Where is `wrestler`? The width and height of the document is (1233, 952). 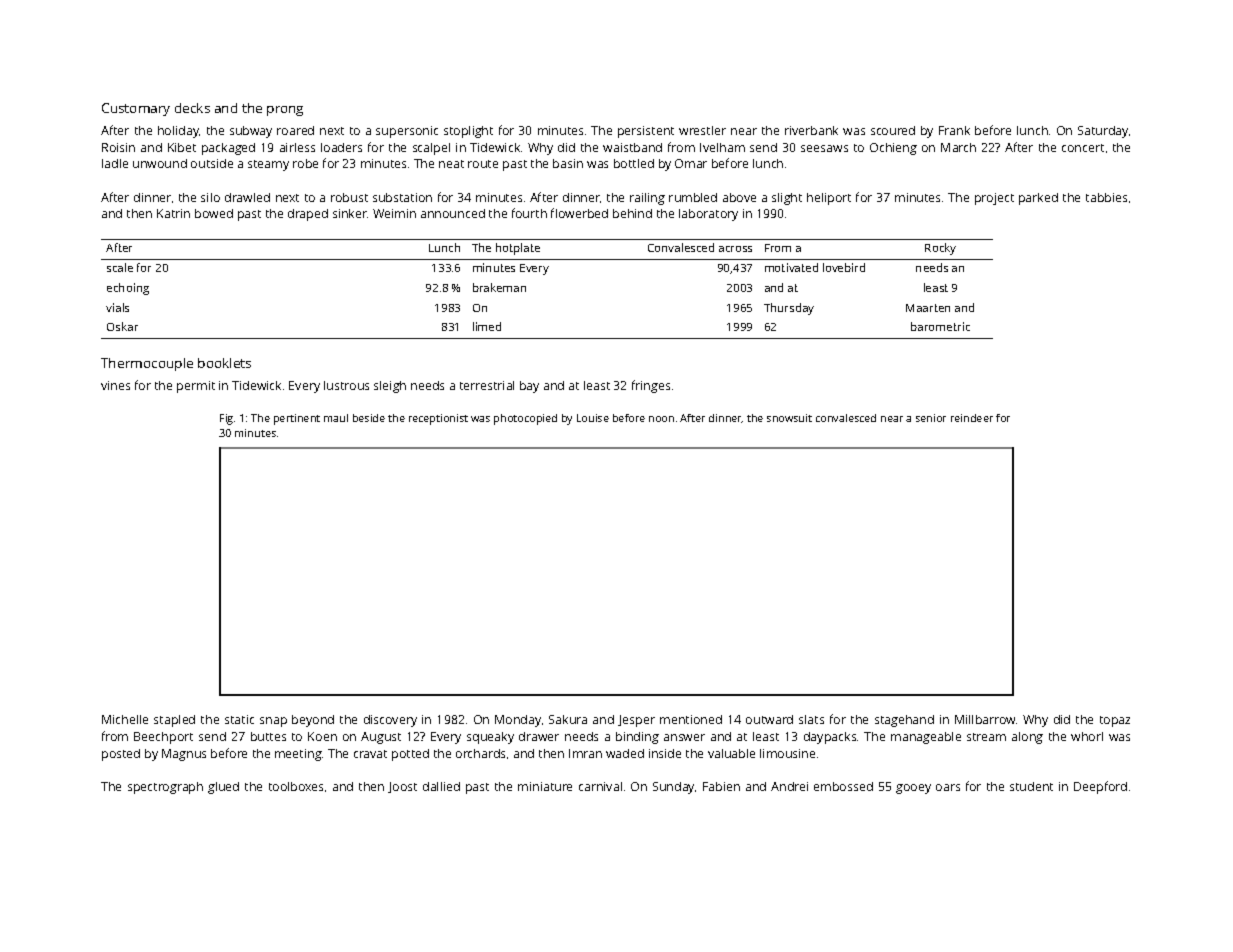 wrestler is located at coordinates (702, 130).
